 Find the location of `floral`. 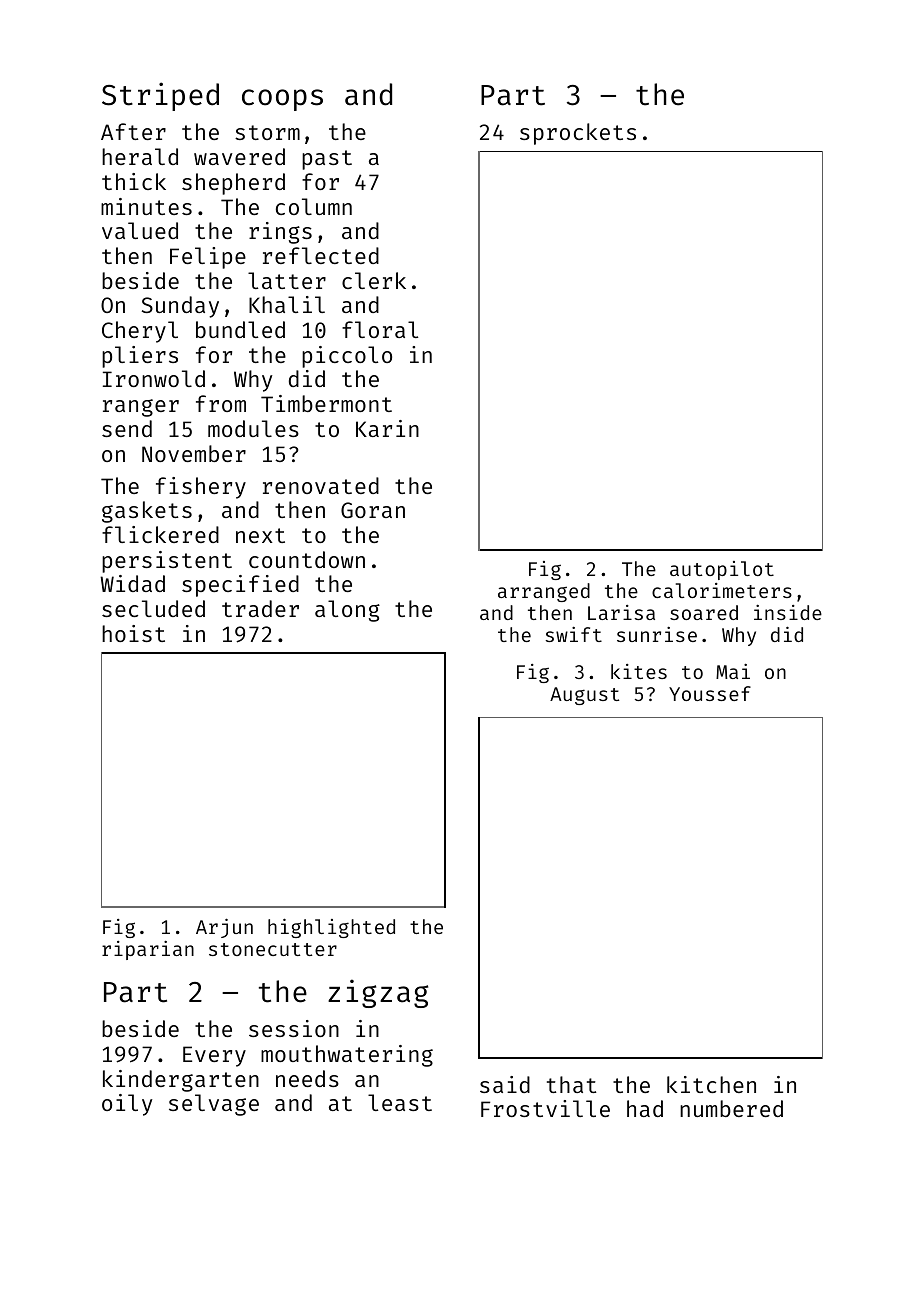

floral is located at coordinates (380, 329).
